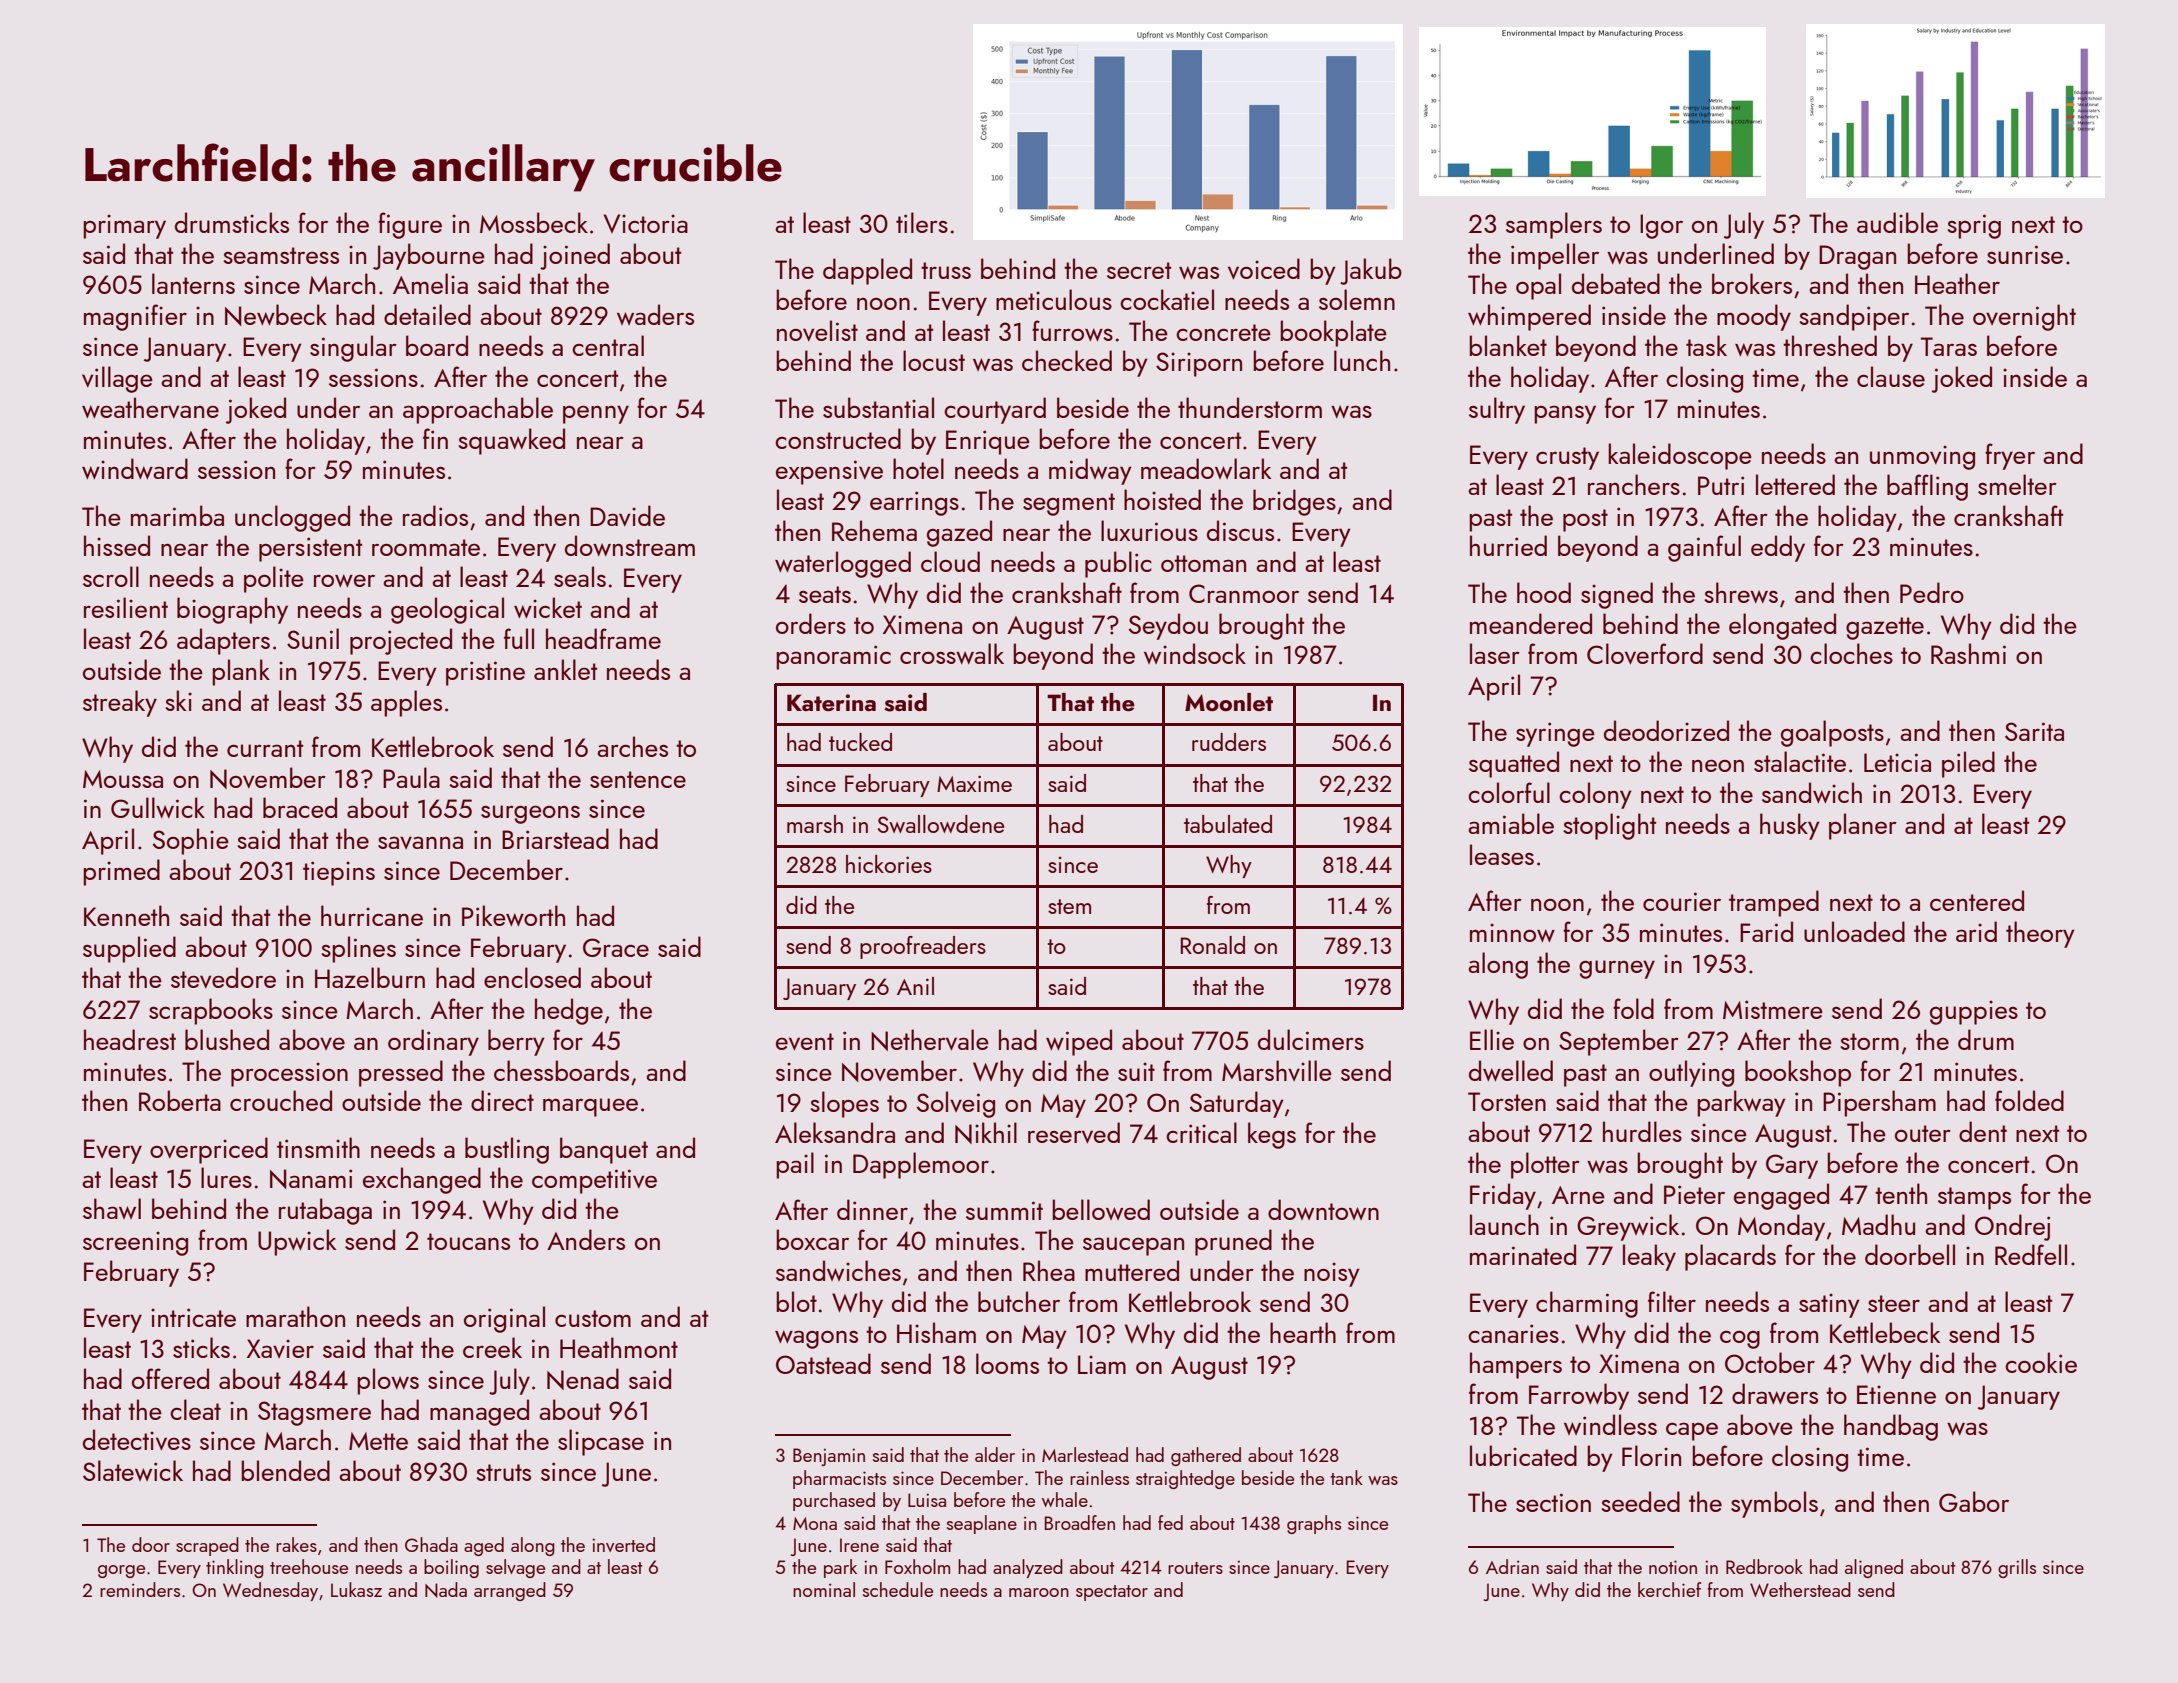  What do you see at coordinates (1977, 900) in the document?
I see `centered` at bounding box center [1977, 900].
